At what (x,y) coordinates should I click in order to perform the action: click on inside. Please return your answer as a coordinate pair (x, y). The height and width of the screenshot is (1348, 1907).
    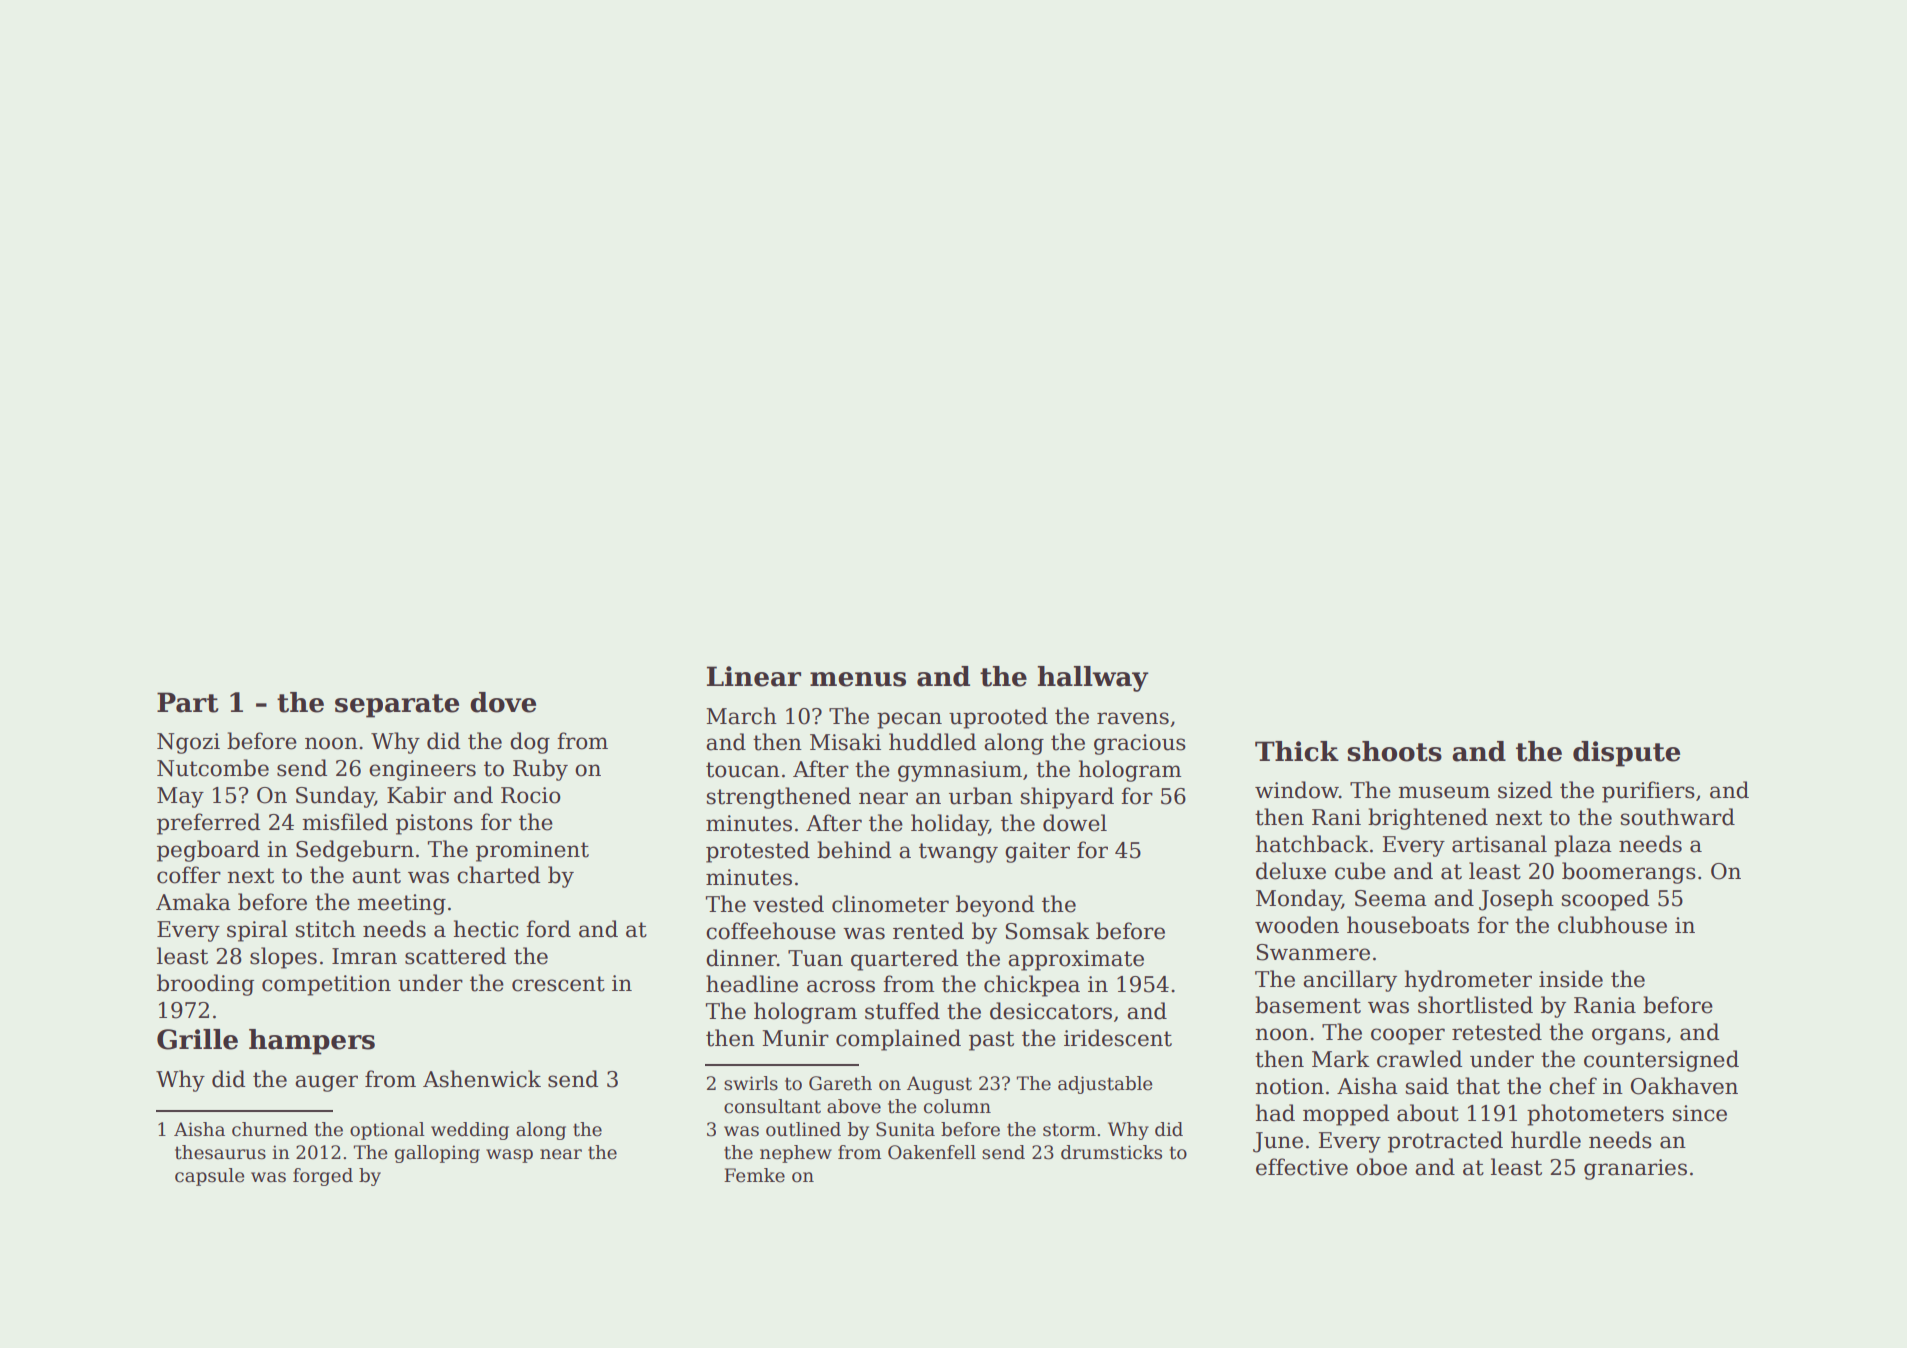
    Looking at the image, I should click on (1571, 979).
